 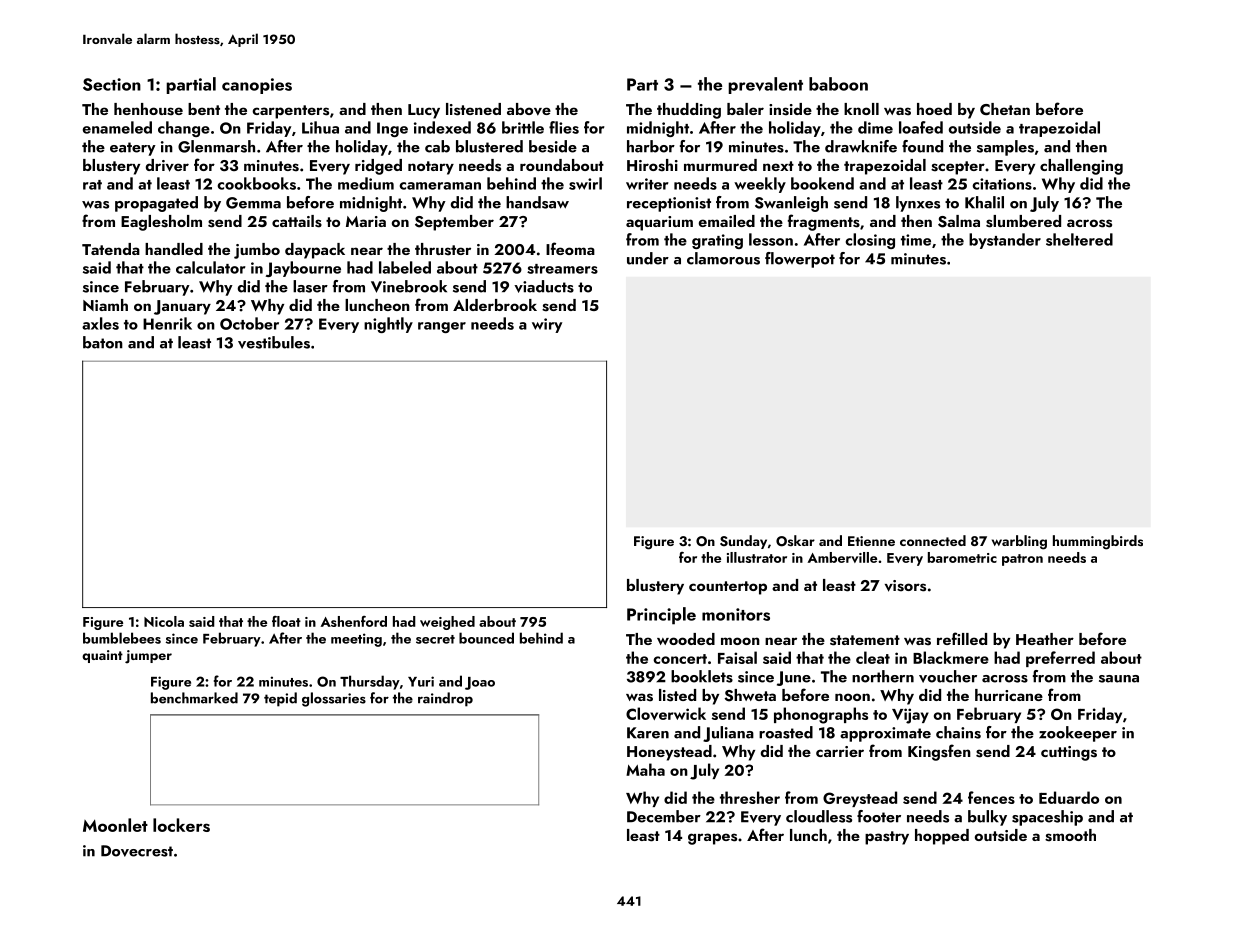 I want to click on benchmarked, so click(x=194, y=698).
